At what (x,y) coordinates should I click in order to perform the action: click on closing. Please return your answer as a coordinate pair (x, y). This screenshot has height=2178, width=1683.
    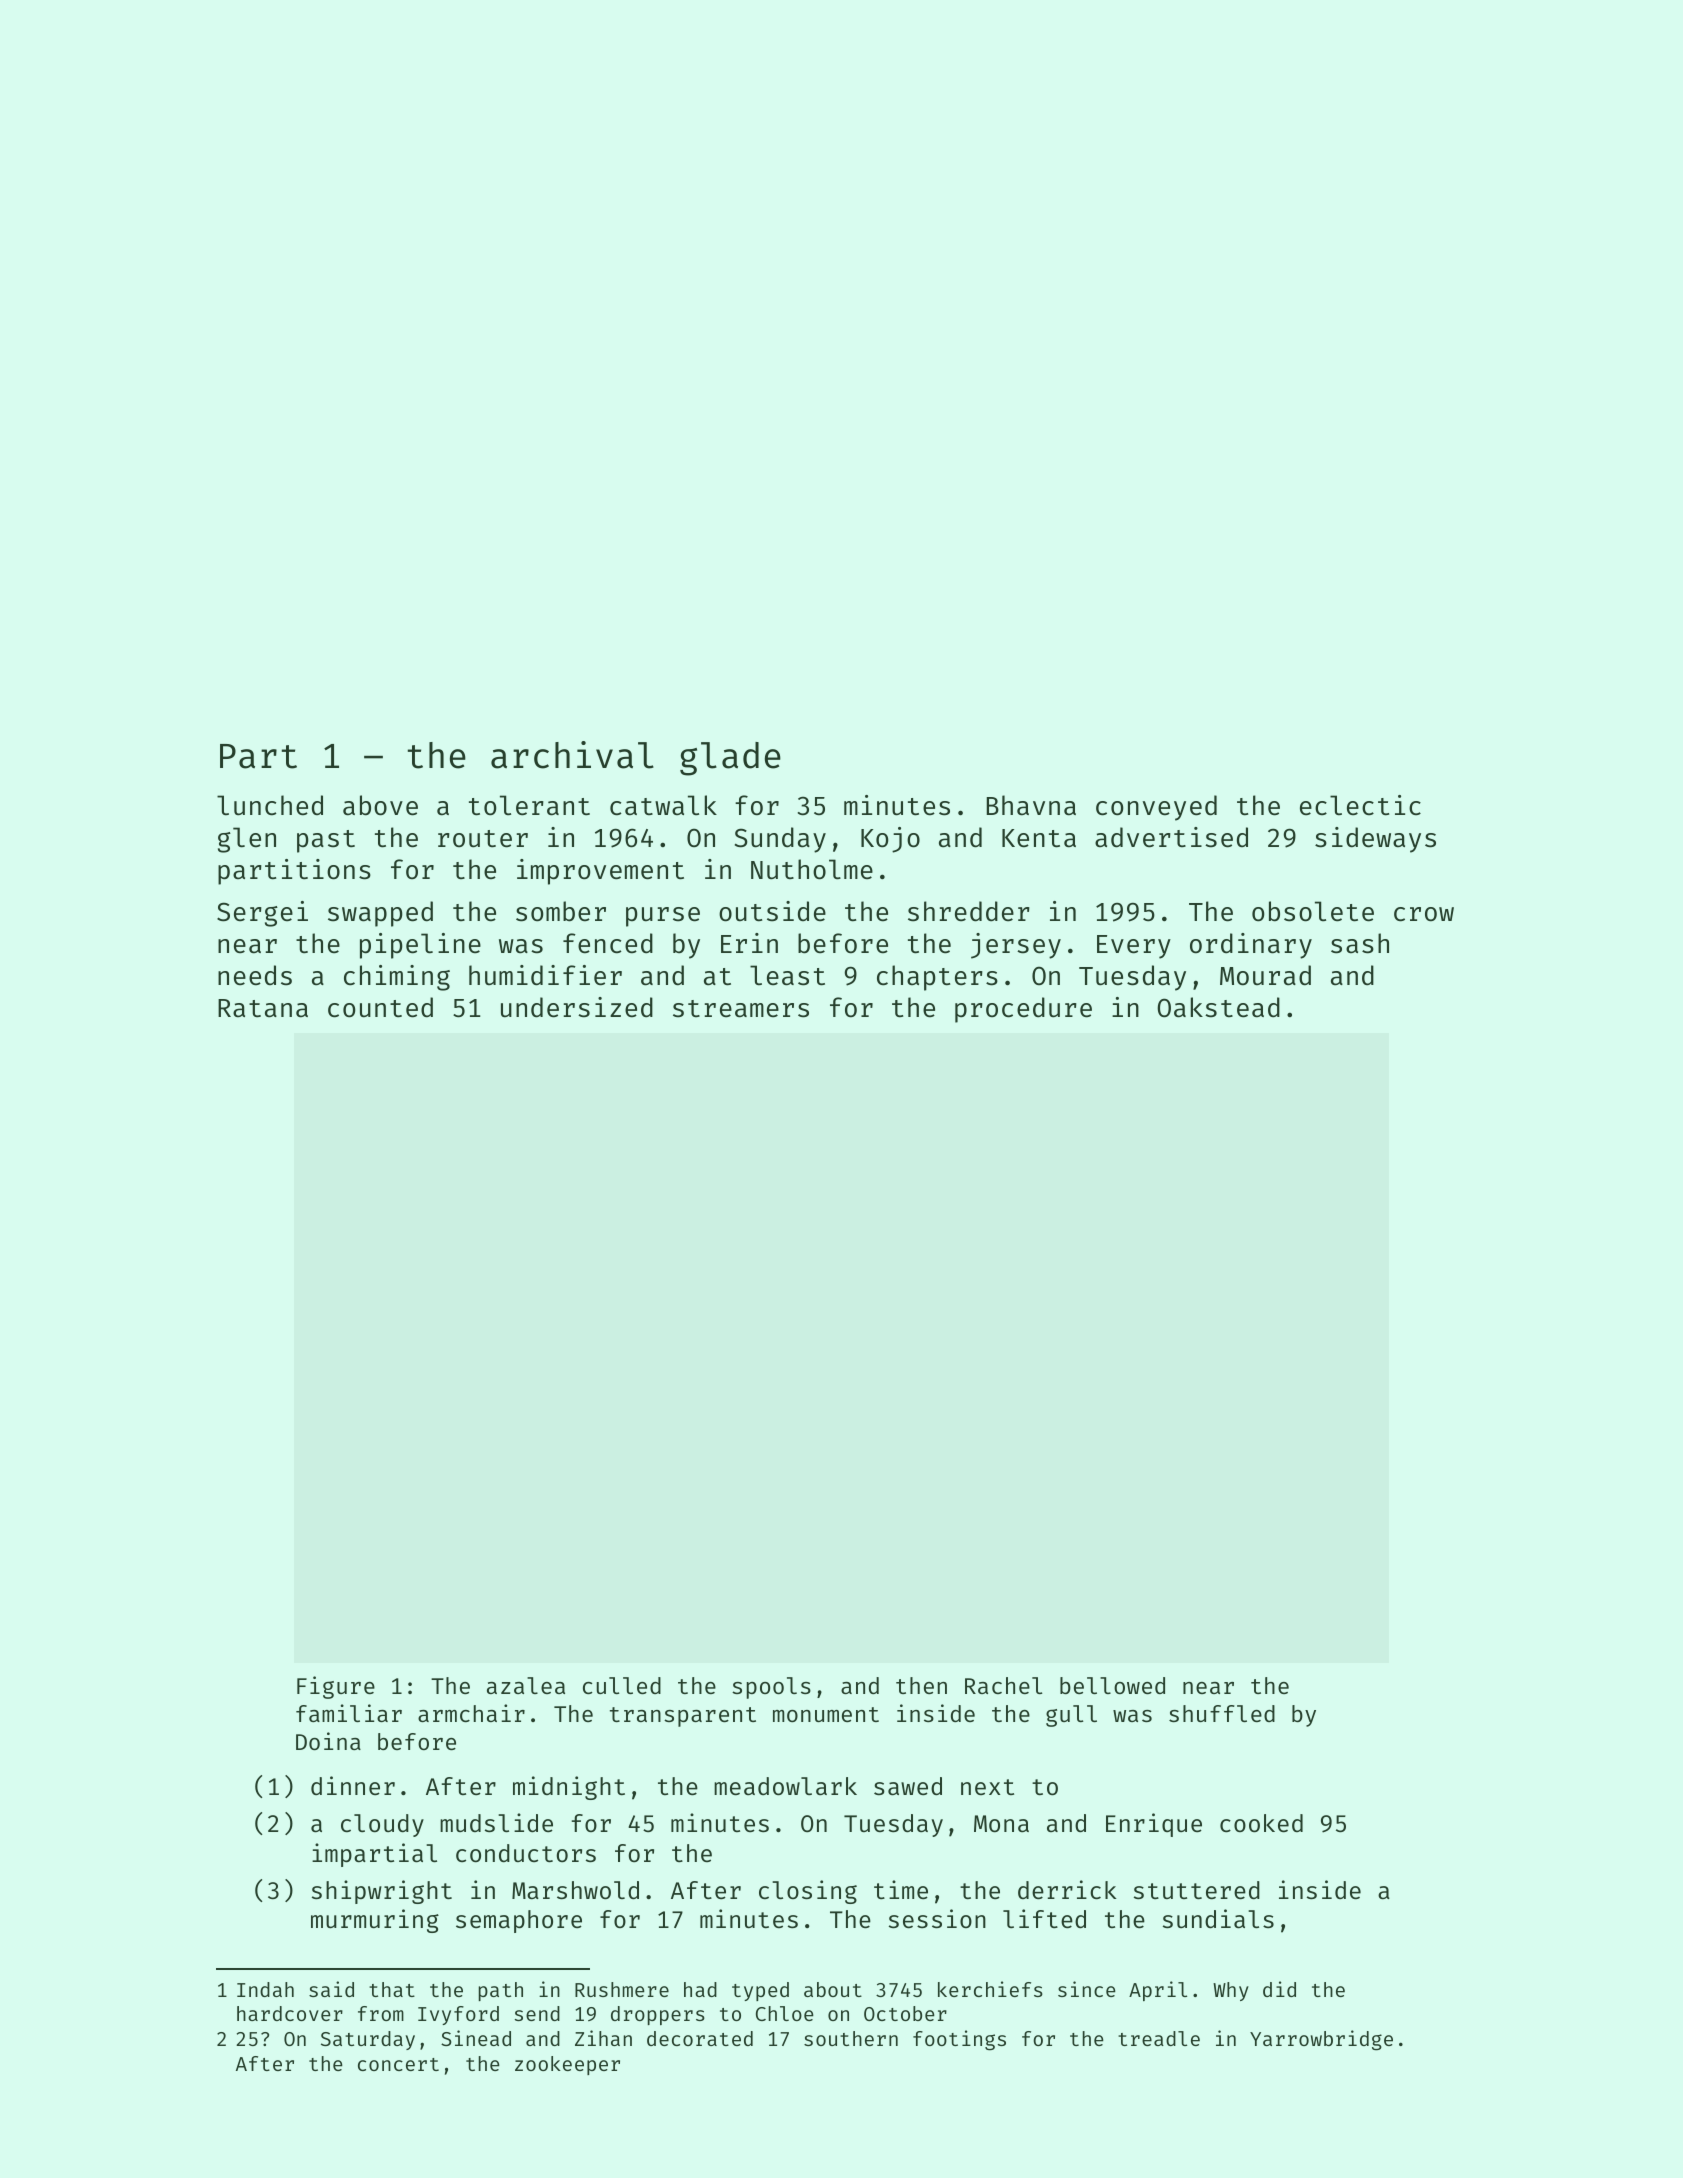
    Looking at the image, I should click on (808, 1892).
